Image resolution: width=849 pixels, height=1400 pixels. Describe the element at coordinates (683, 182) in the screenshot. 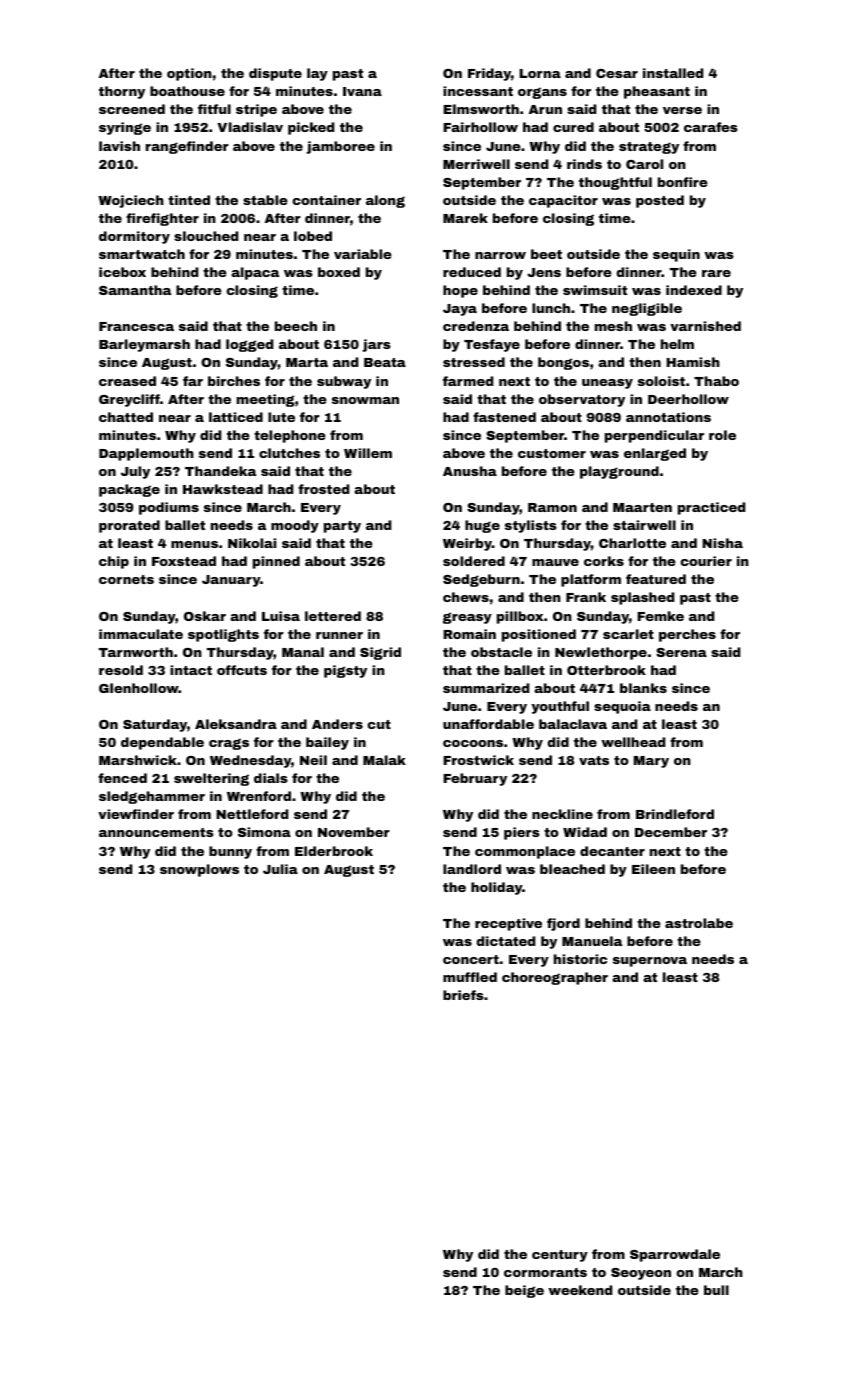

I see `bonfire` at that location.
